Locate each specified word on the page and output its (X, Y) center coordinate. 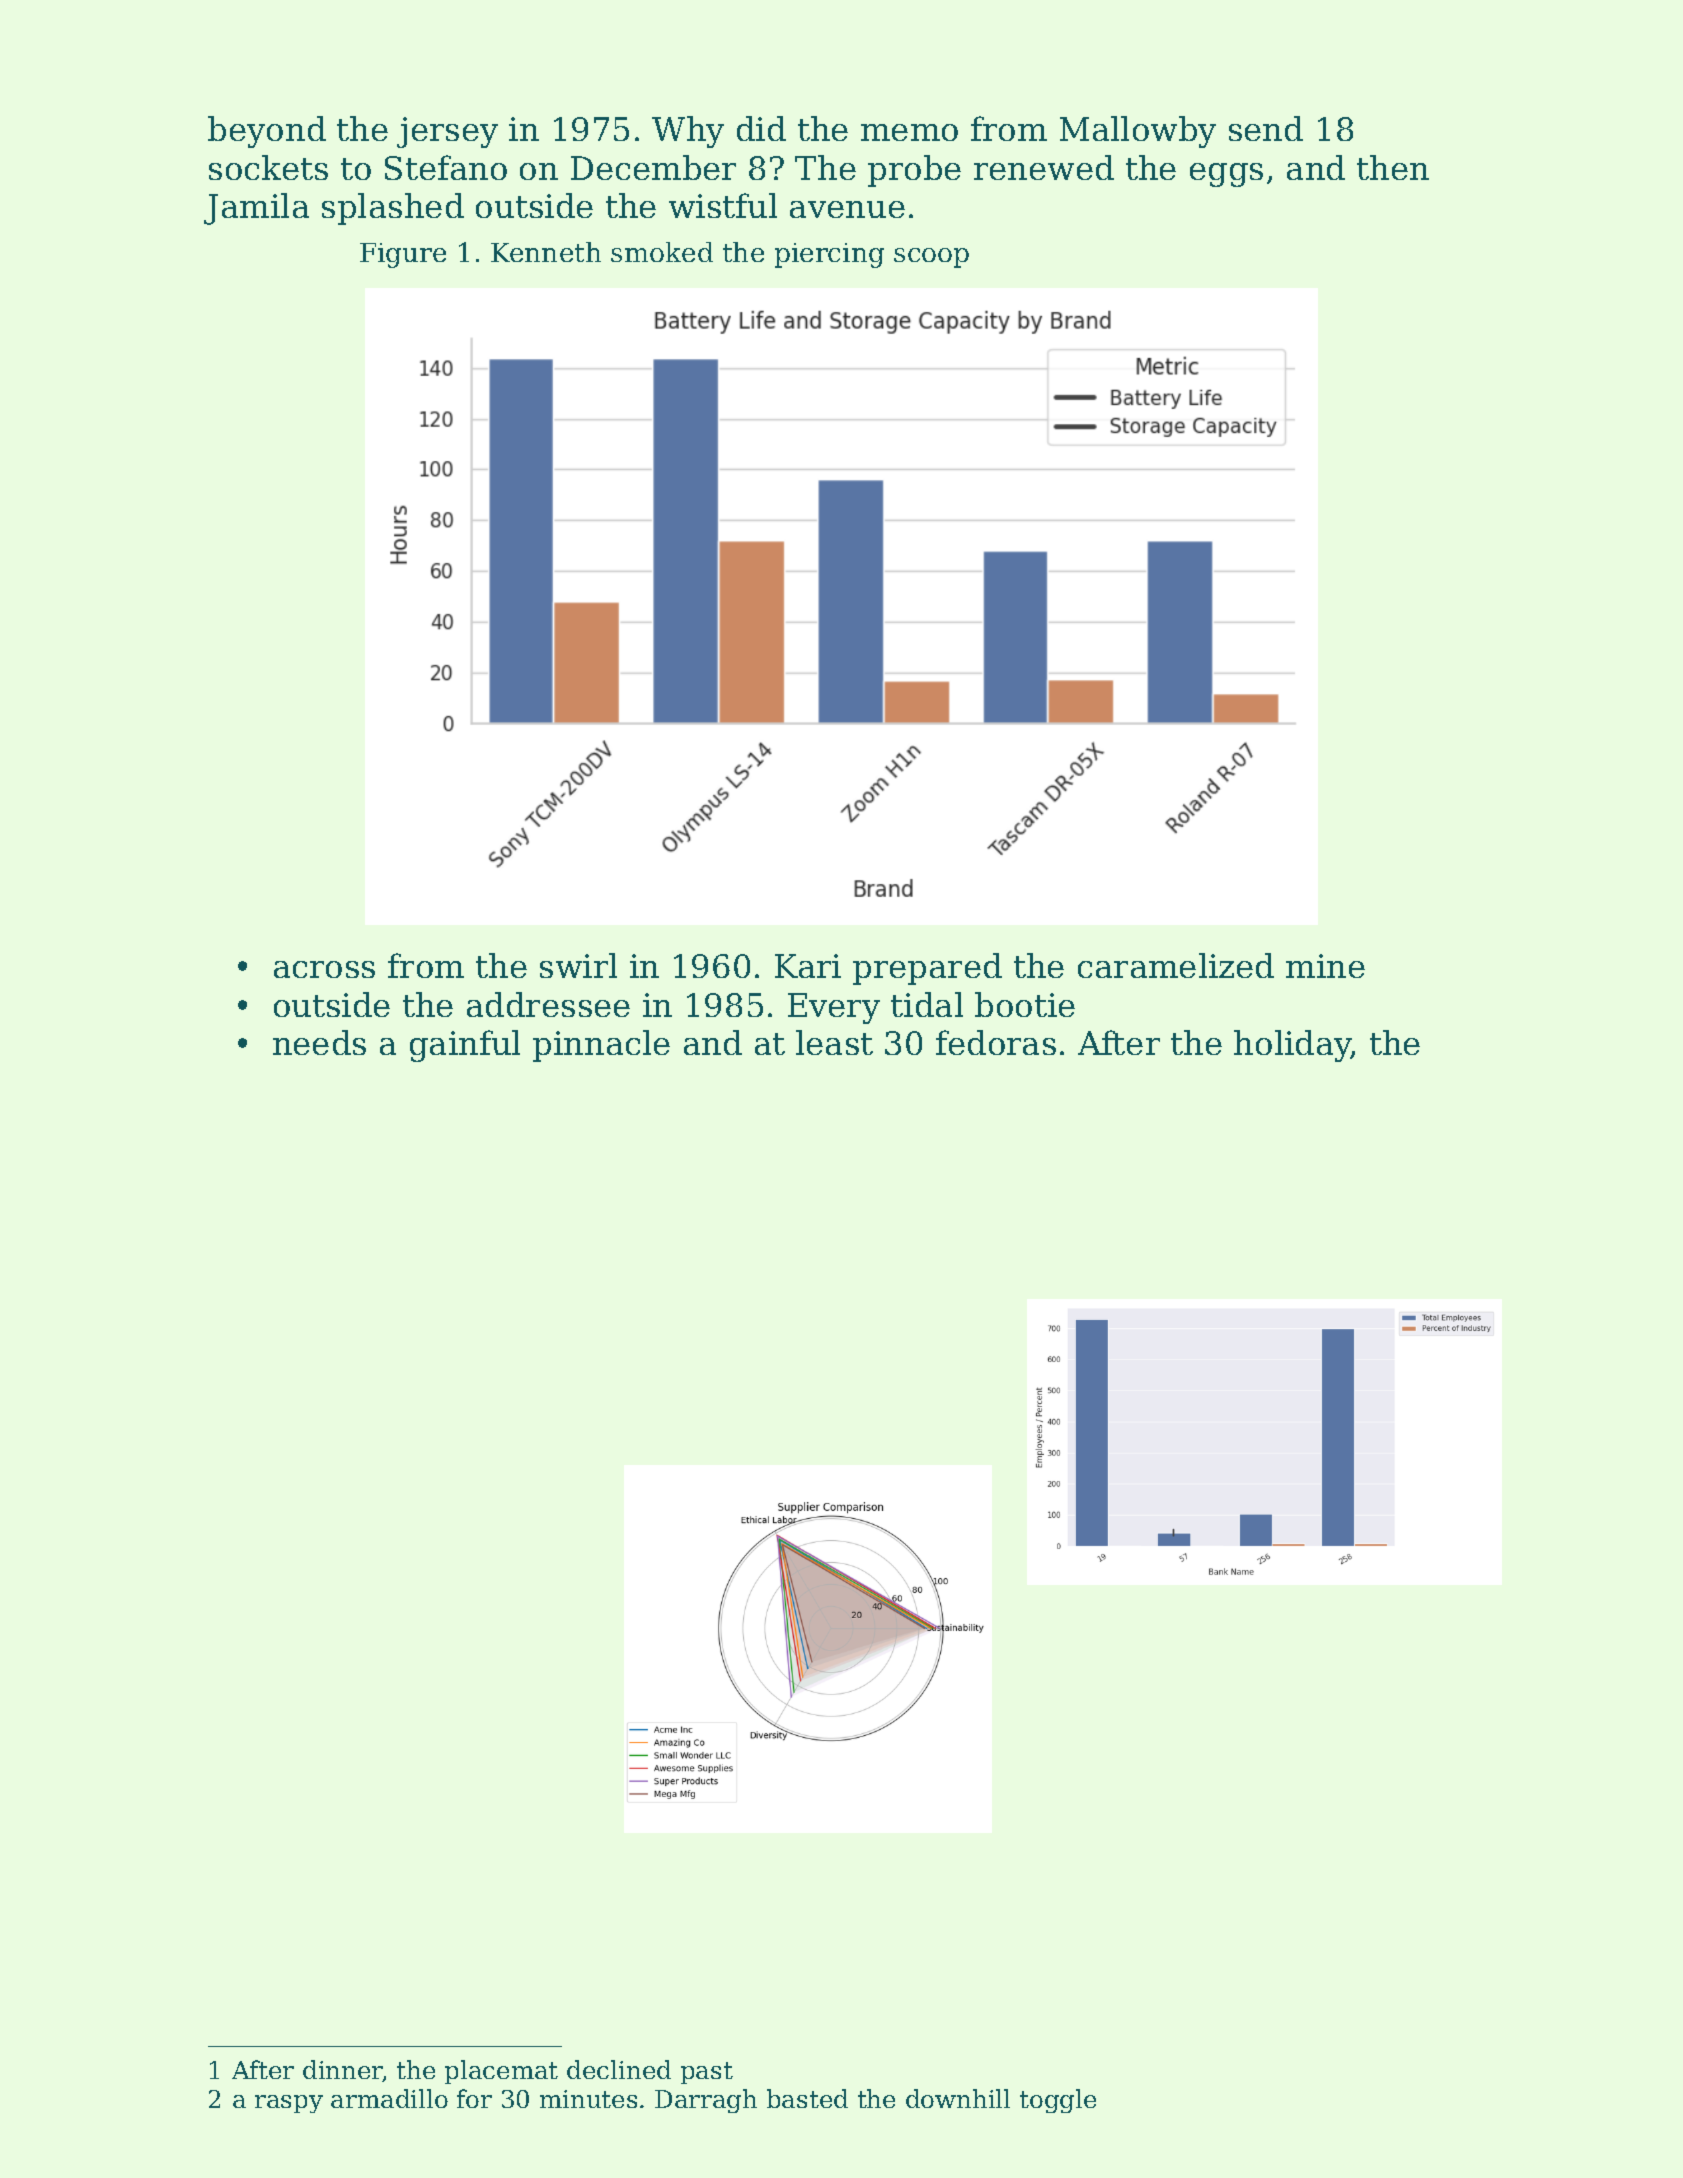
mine (1325, 966)
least (834, 1042)
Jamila (256, 209)
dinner (343, 2071)
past (707, 2073)
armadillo (389, 2098)
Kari (808, 966)
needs (319, 1042)
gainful (465, 1046)
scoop (931, 258)
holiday (1292, 1046)
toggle (1058, 2101)
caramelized (1176, 965)
